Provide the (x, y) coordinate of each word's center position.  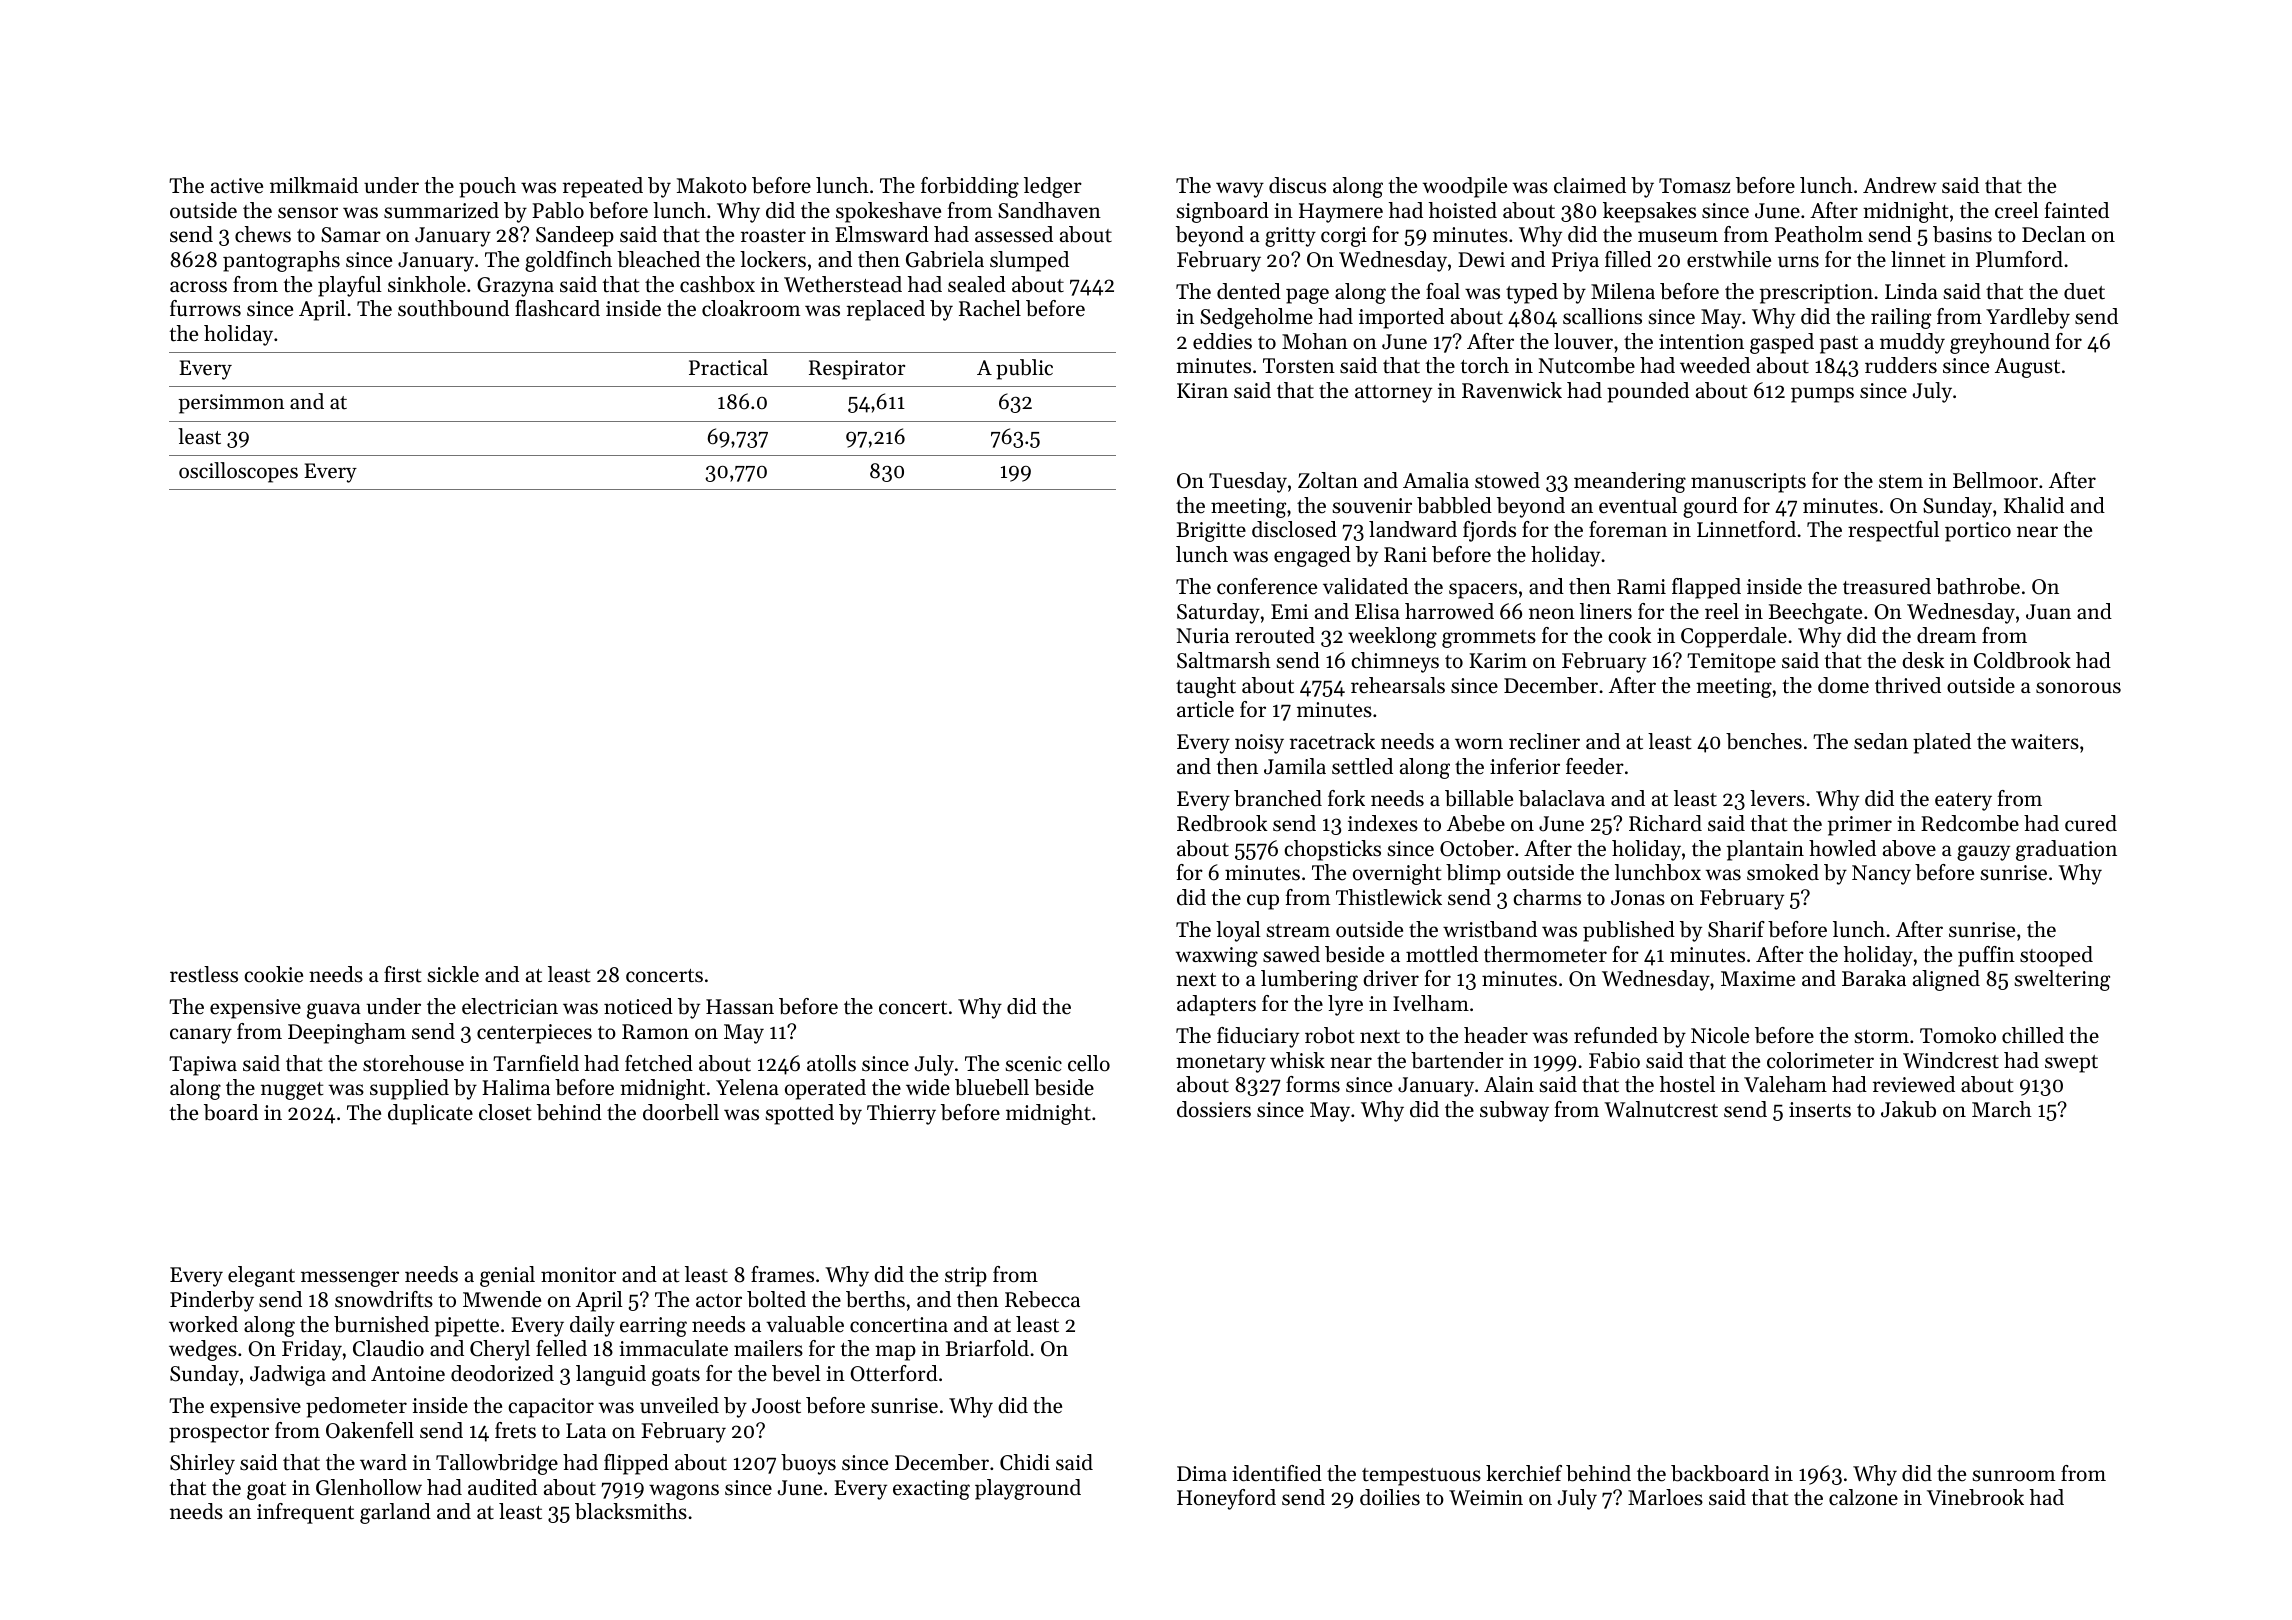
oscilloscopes (238, 472)
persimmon (231, 404)
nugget (292, 1091)
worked (203, 1324)
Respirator (857, 370)
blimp (1473, 874)
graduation (2066, 850)
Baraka (1874, 978)
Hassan (740, 1007)
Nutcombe (1587, 365)
